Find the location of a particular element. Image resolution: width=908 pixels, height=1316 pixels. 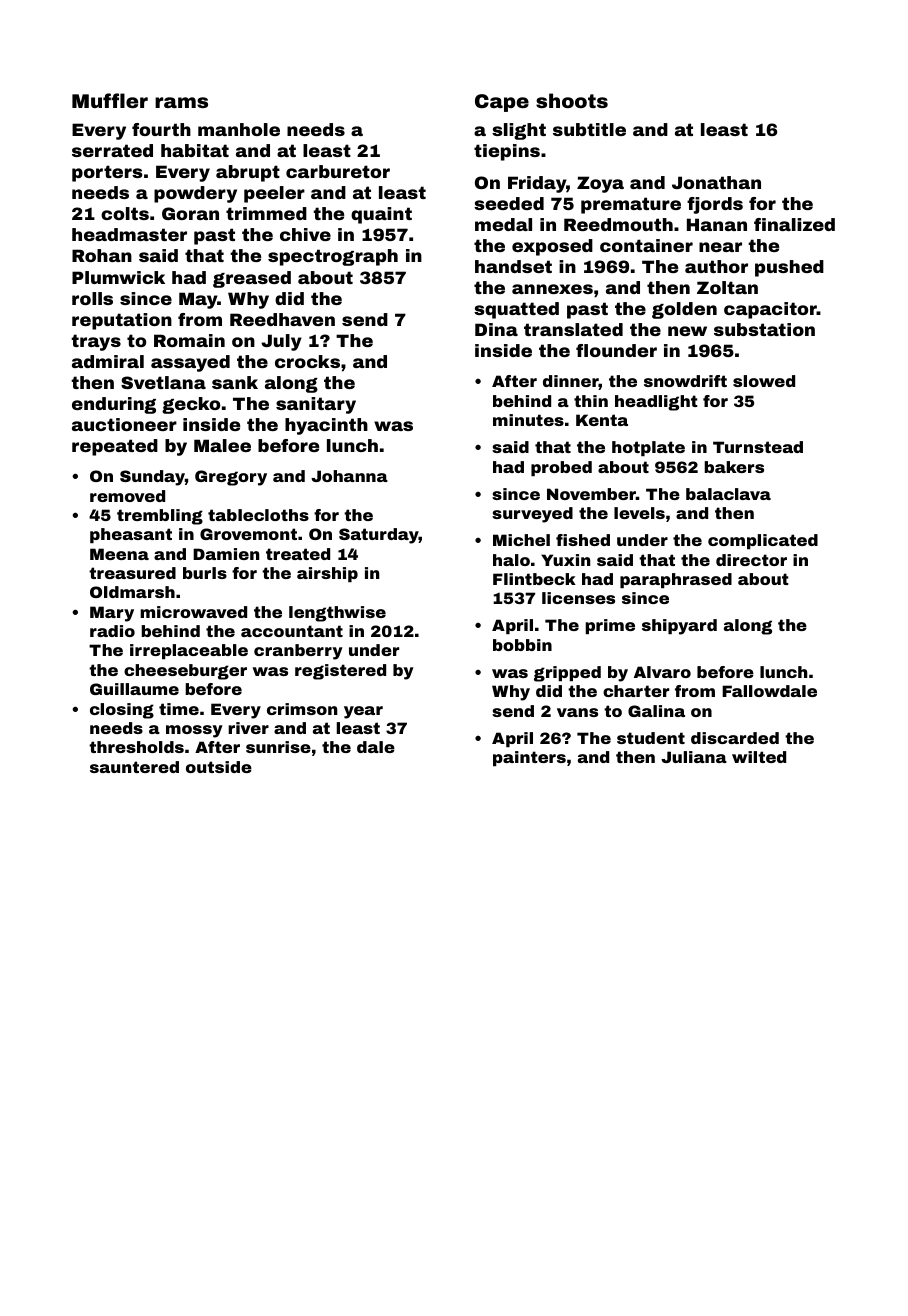

slowed is located at coordinates (764, 381).
